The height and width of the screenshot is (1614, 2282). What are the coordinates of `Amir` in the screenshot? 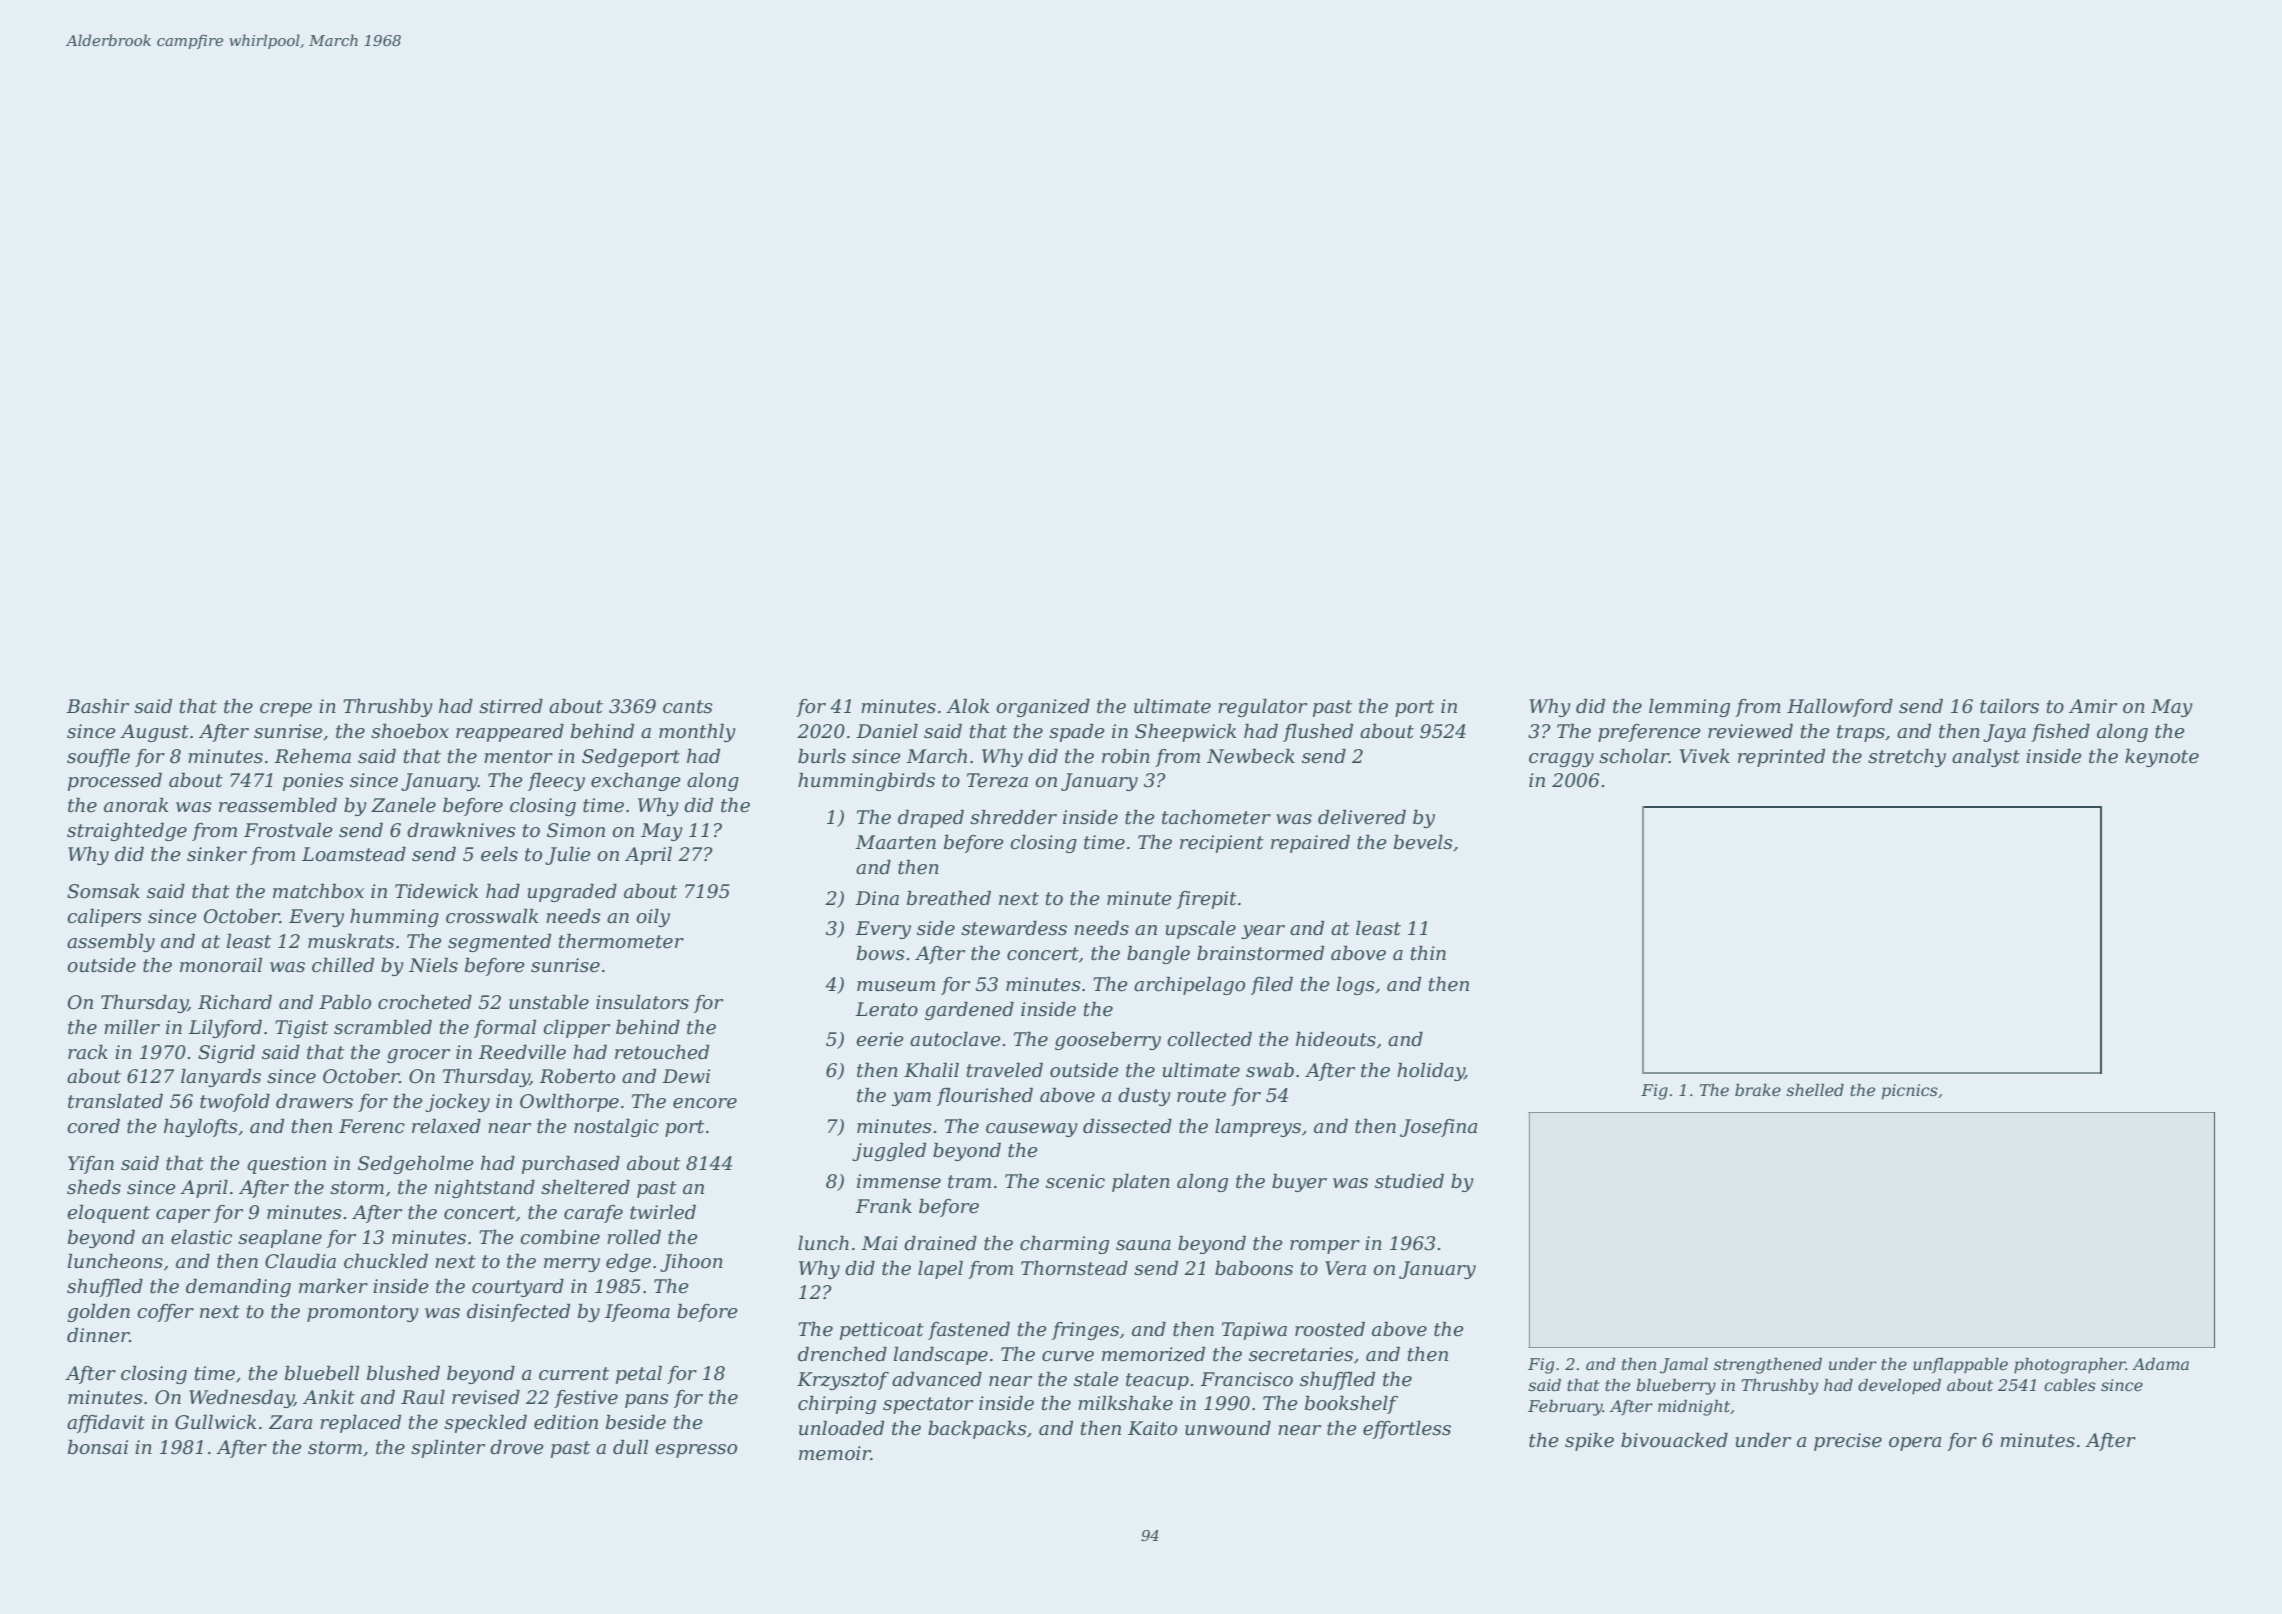 It's located at (2093, 706).
